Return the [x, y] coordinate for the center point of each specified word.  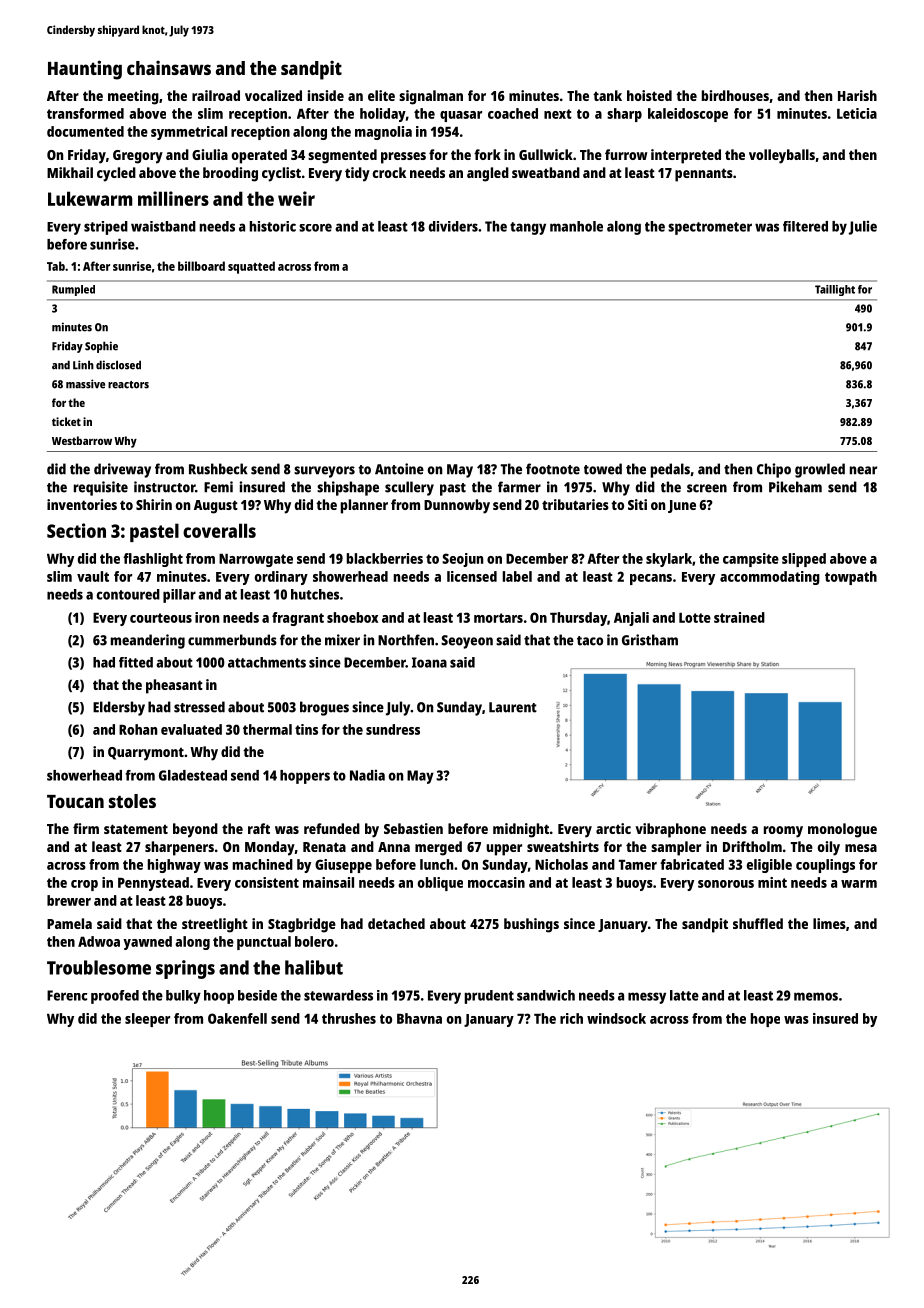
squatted [251, 267]
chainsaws [169, 67]
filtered [805, 226]
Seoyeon [467, 642]
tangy [528, 228]
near [863, 470]
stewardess [338, 995]
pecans [651, 579]
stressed [199, 707]
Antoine [399, 469]
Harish [857, 95]
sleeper [147, 1020]
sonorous [726, 884]
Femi [218, 487]
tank [607, 95]
